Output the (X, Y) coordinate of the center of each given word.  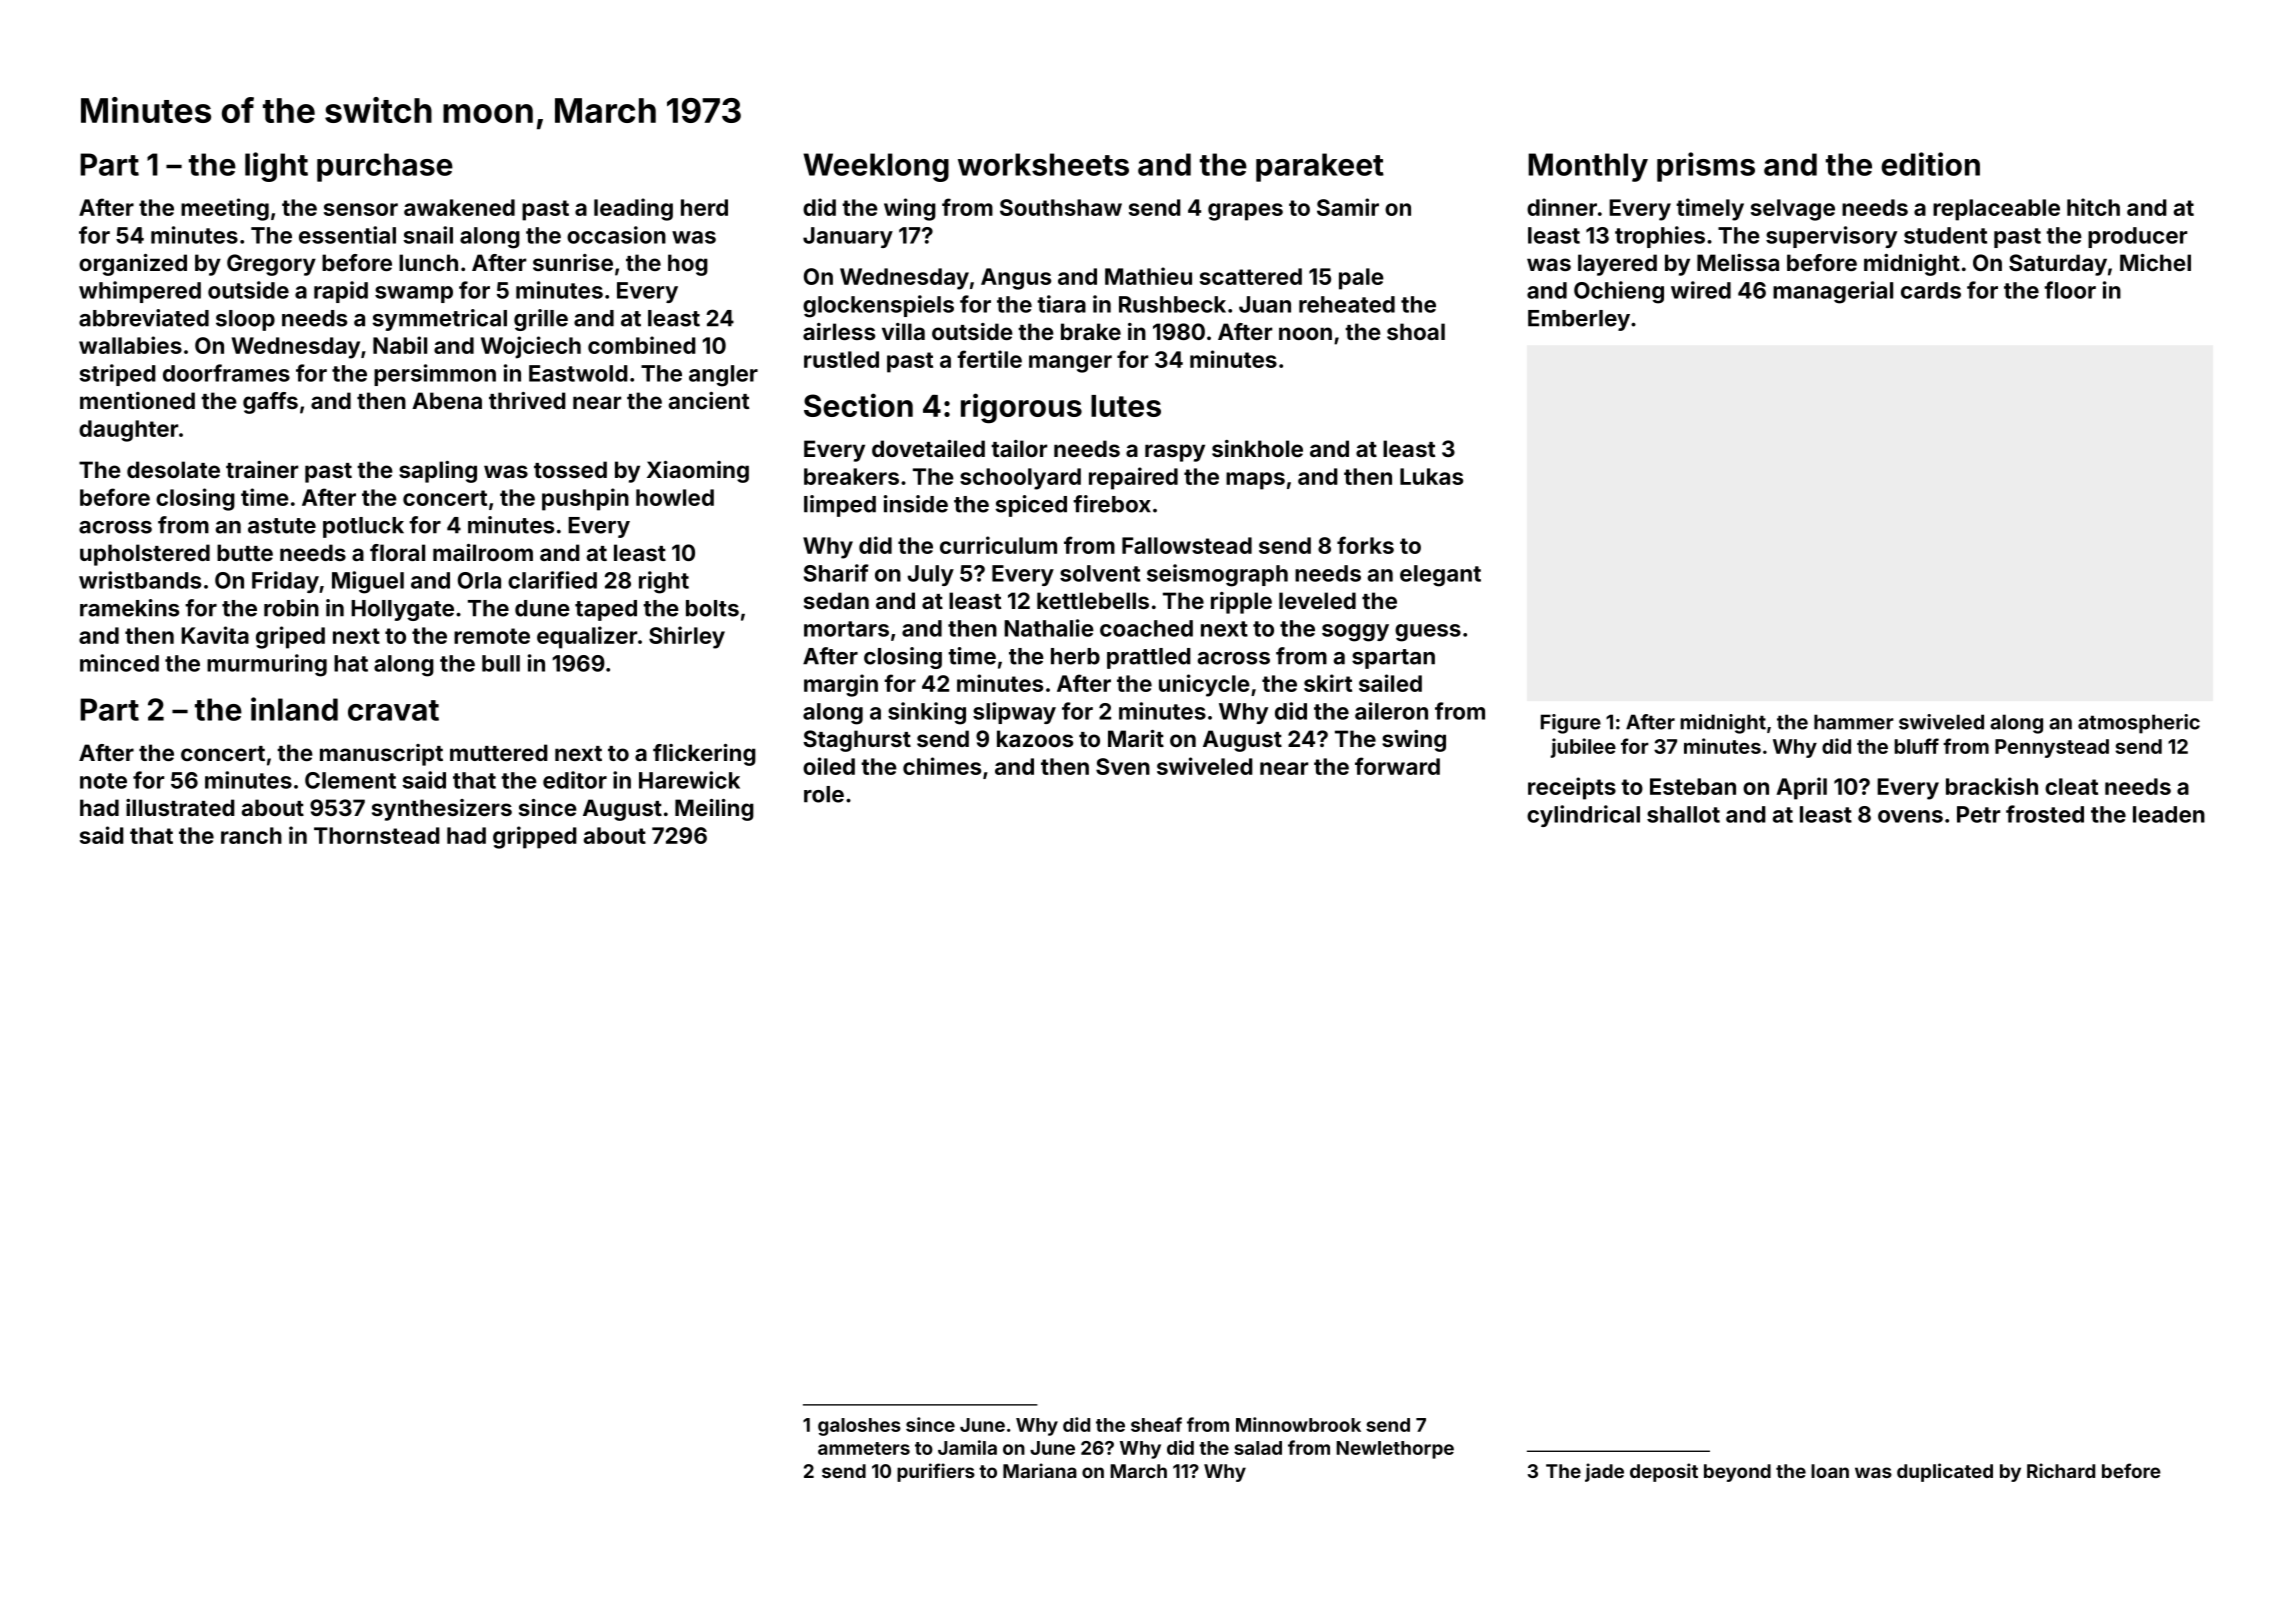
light (276, 167)
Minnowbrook (1298, 1424)
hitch (2093, 207)
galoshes (859, 1427)
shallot (1683, 814)
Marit (1136, 738)
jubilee (1583, 748)
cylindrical (1583, 816)
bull (501, 663)
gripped (535, 837)
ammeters (864, 1448)
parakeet (1320, 167)
